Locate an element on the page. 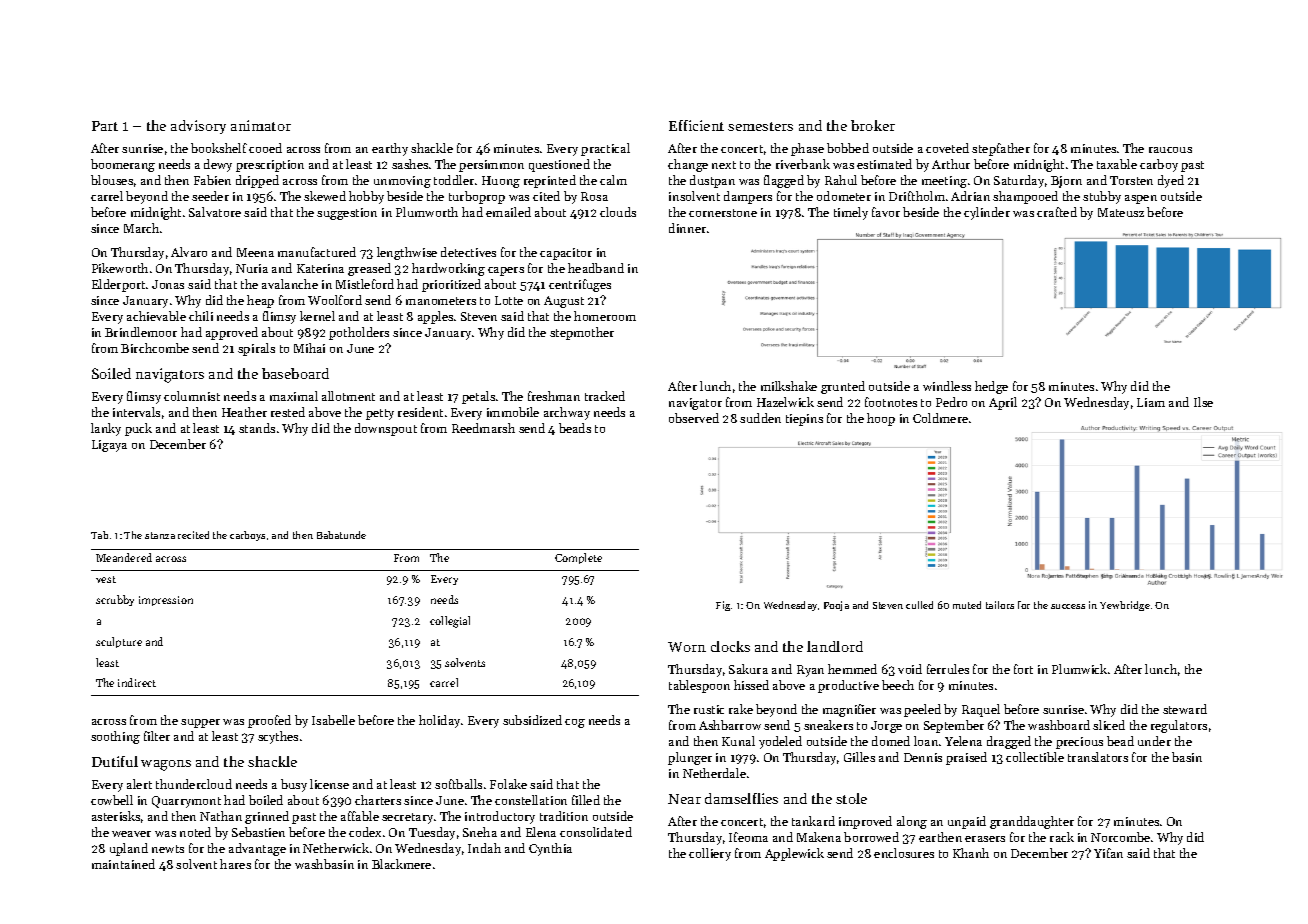  Mateusz is located at coordinates (1121, 212).
